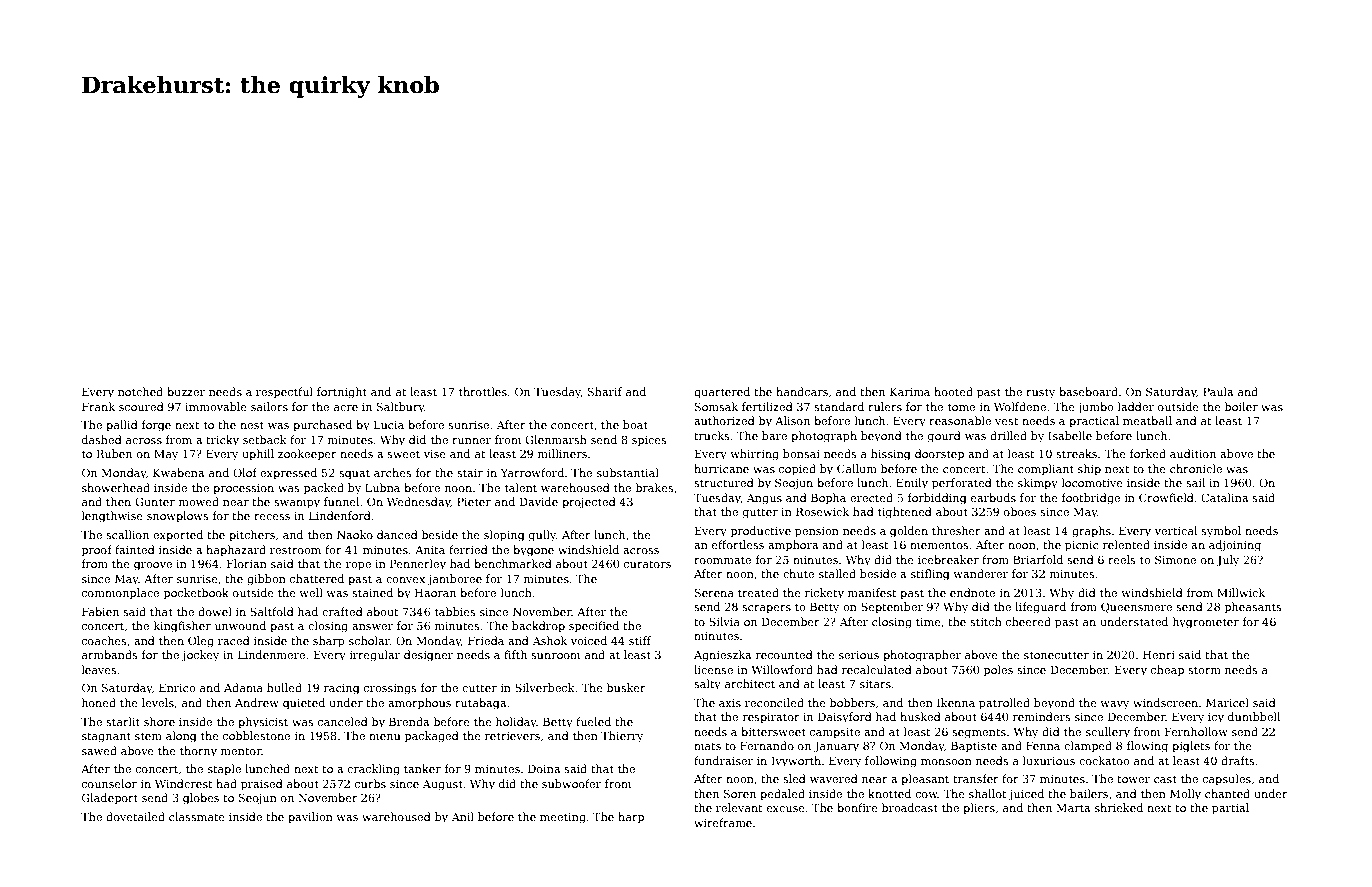  What do you see at coordinates (538, 627) in the screenshot?
I see `backdrop` at bounding box center [538, 627].
